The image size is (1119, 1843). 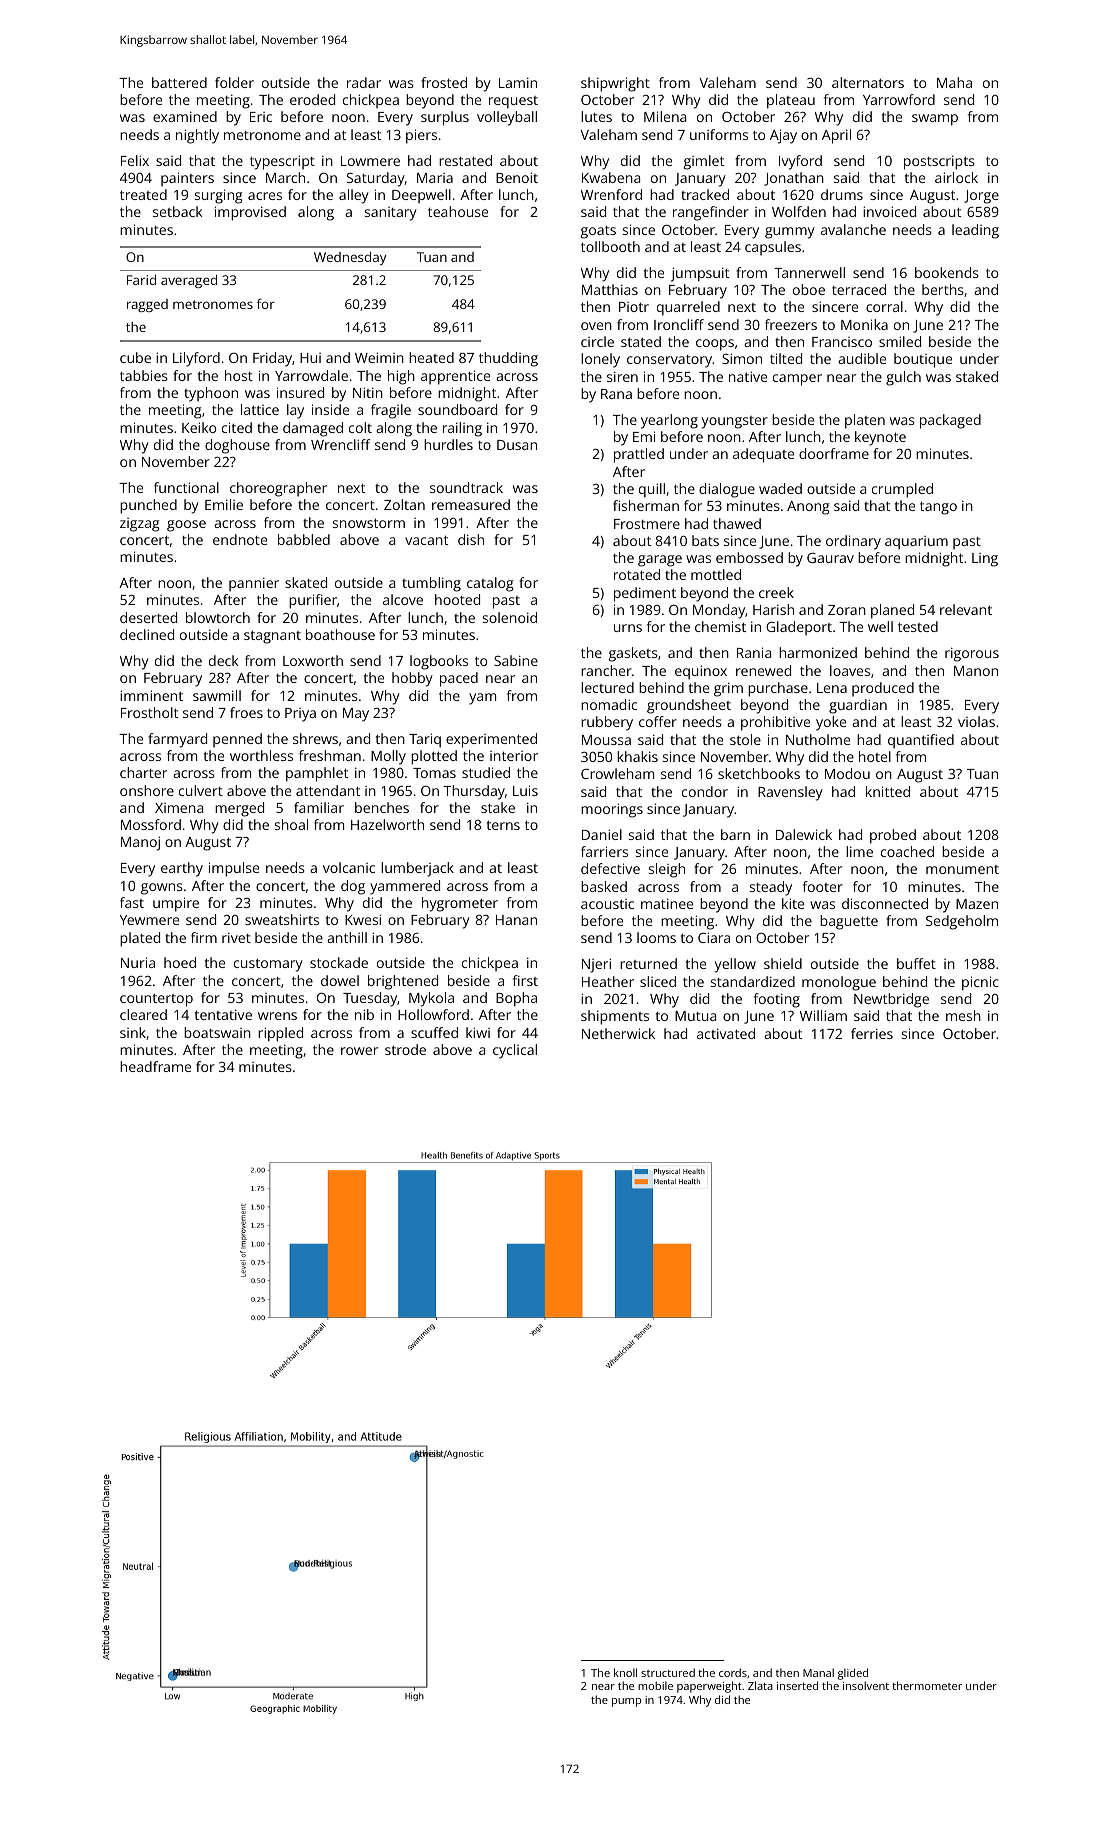 I want to click on knitted, so click(x=888, y=791).
